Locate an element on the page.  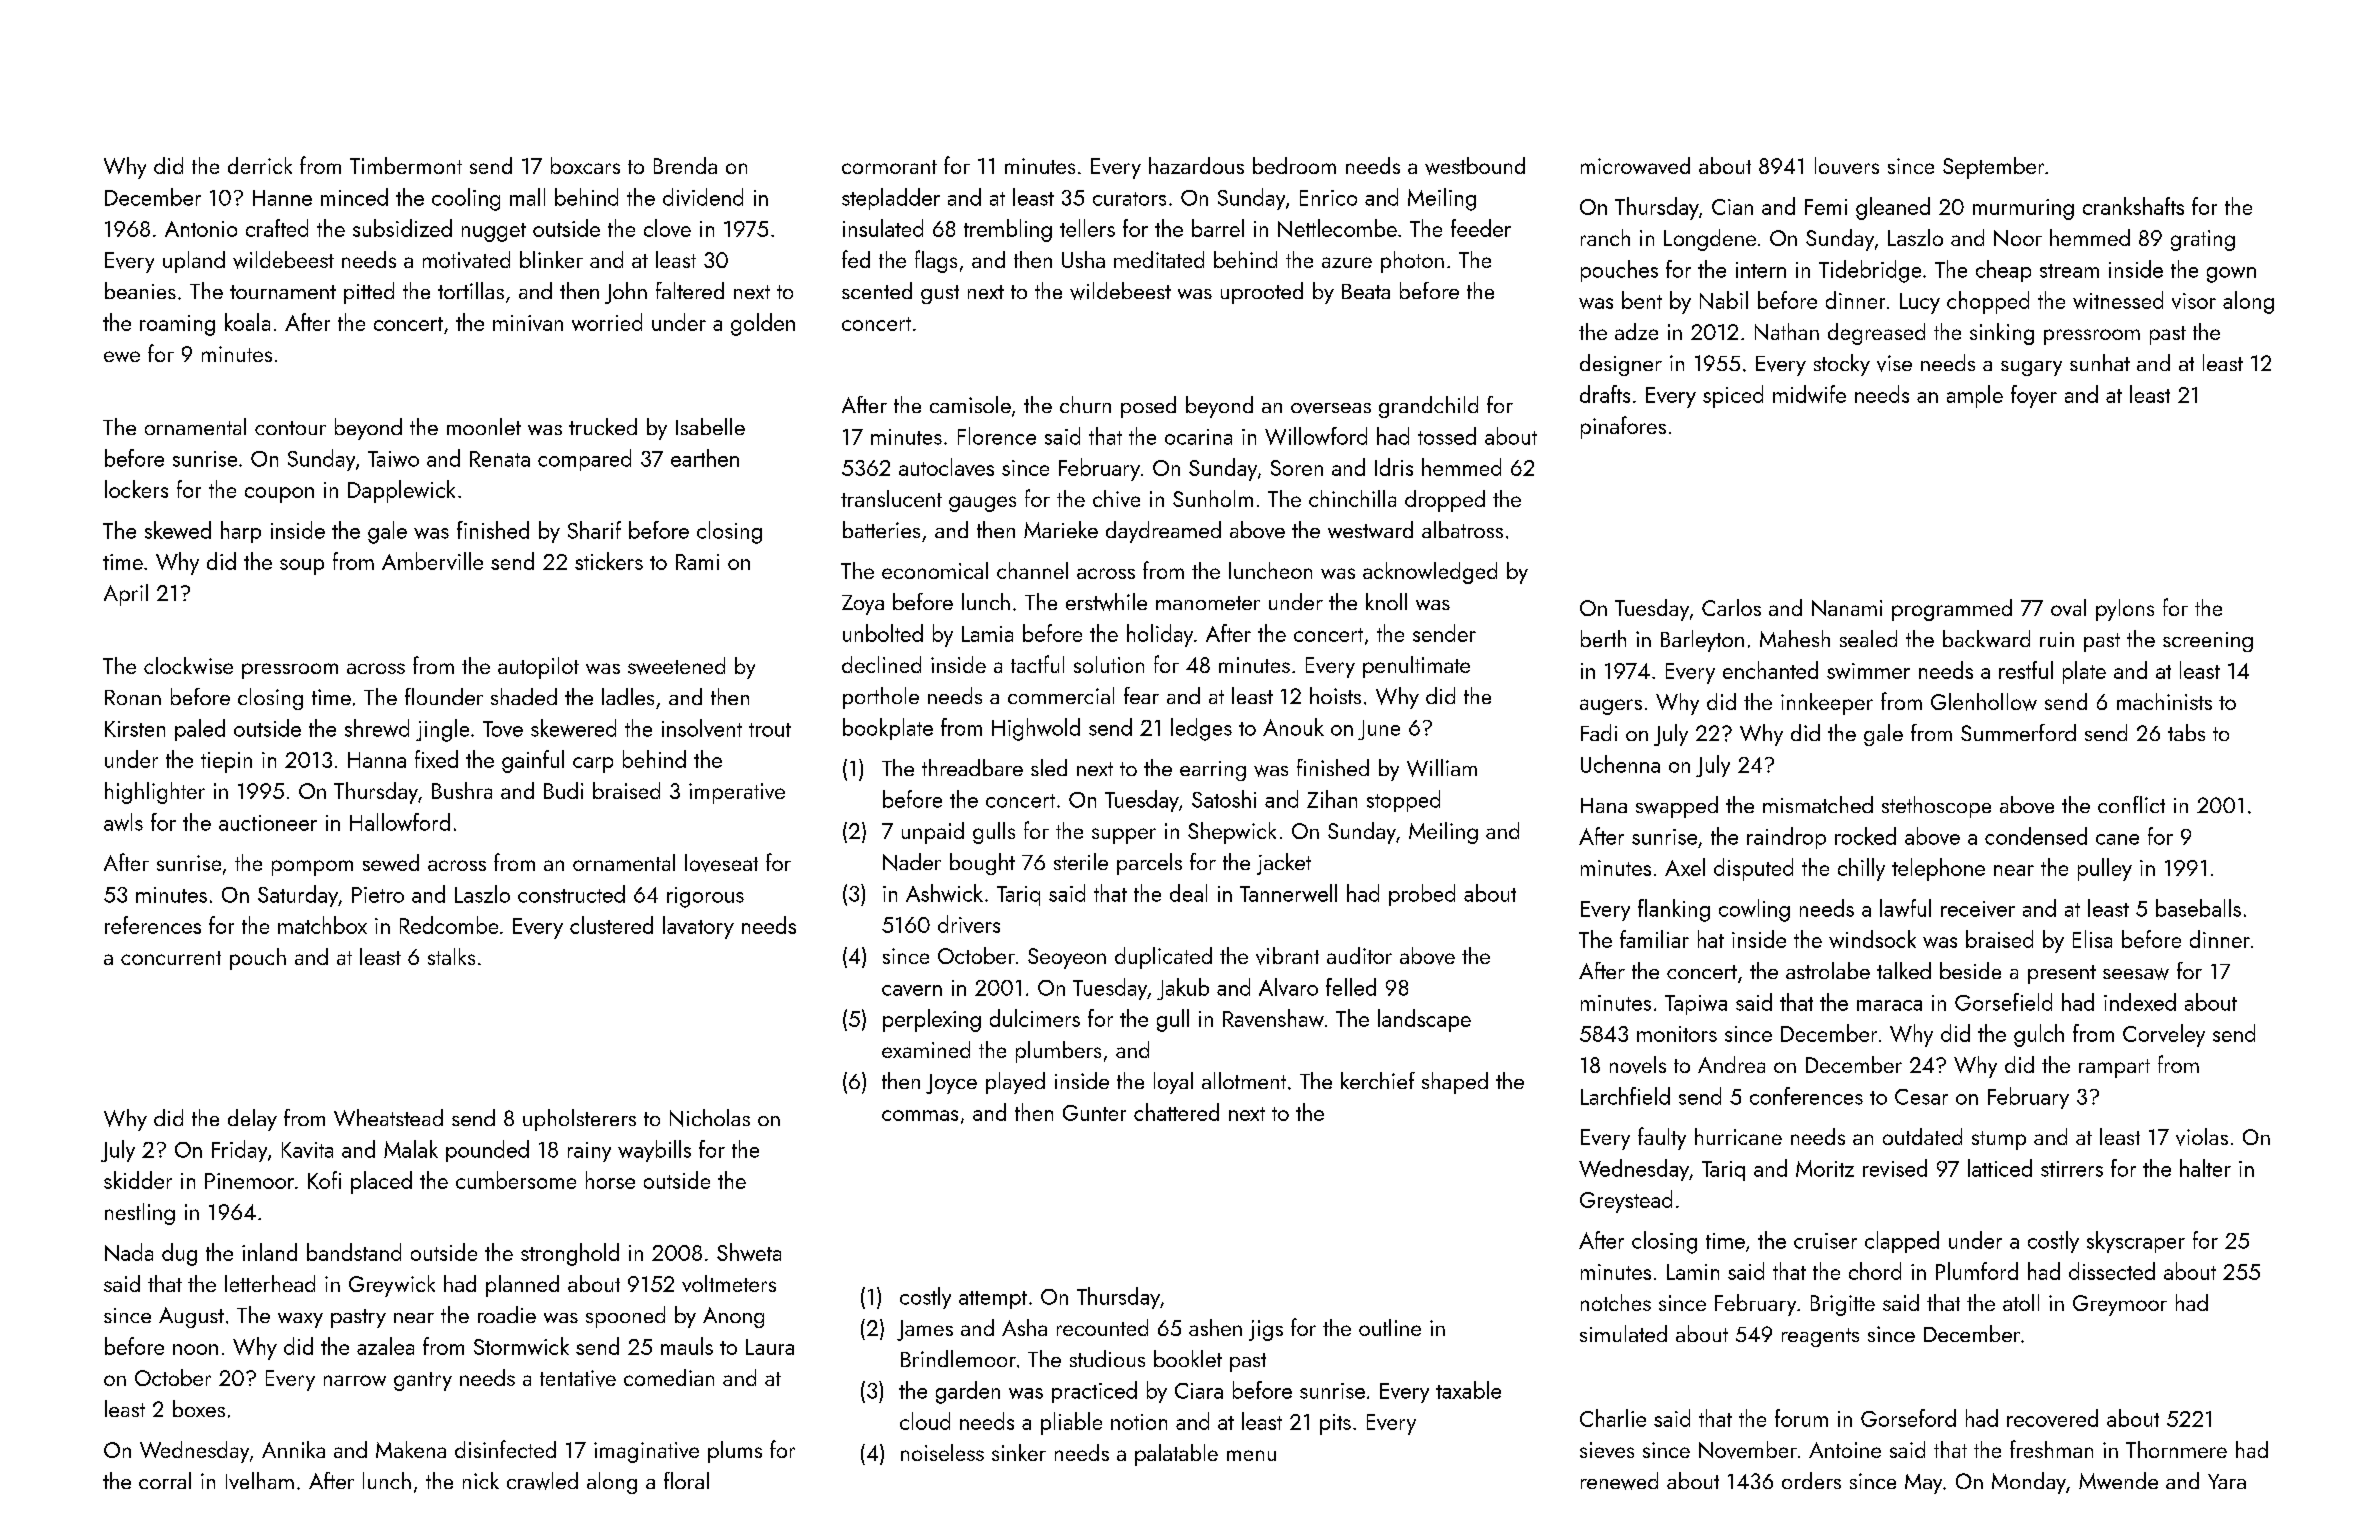
chilly is located at coordinates (1861, 869).
